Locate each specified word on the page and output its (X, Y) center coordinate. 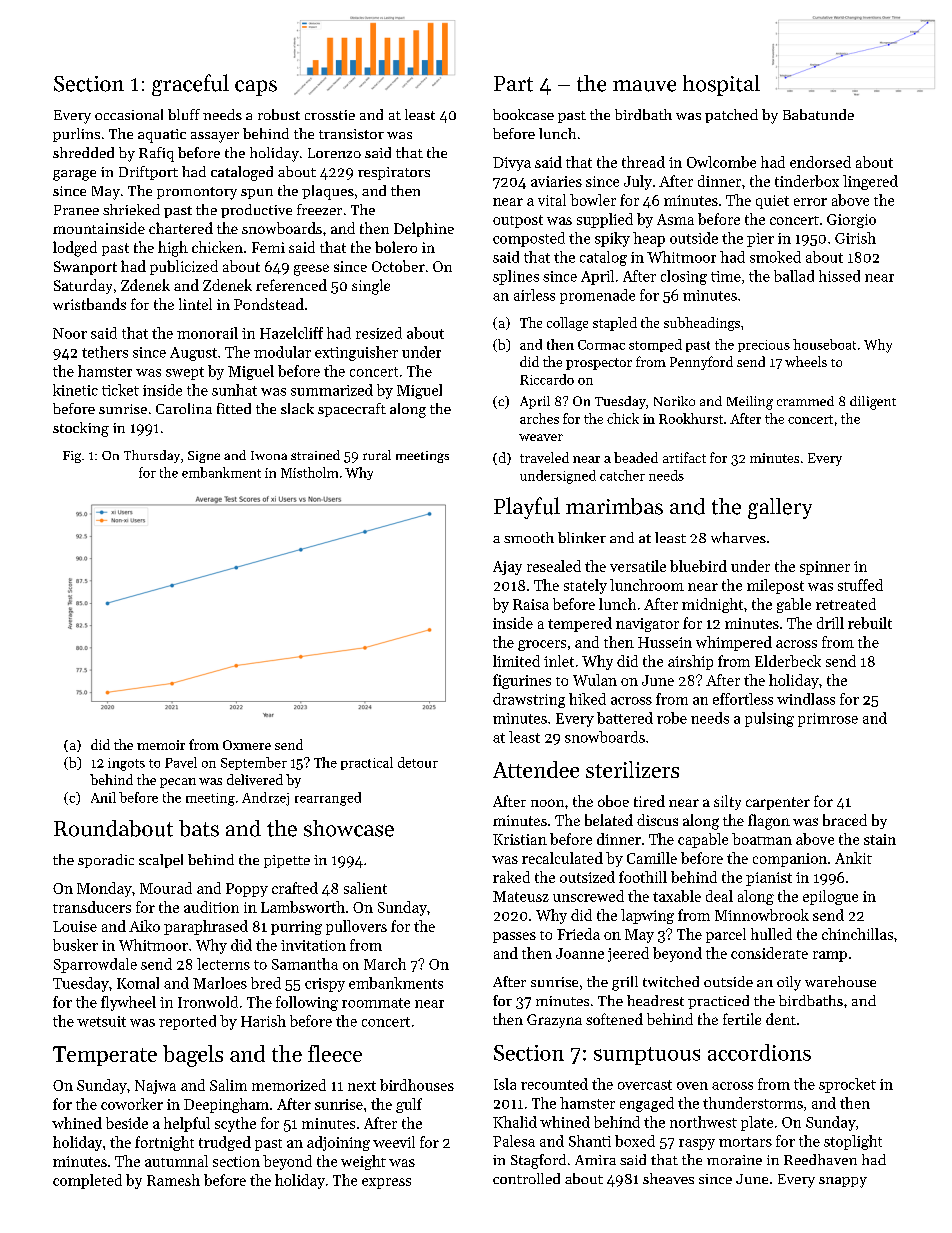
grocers (542, 645)
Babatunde (818, 114)
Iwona (269, 455)
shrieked (131, 209)
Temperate (105, 1056)
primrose (828, 720)
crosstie (330, 115)
